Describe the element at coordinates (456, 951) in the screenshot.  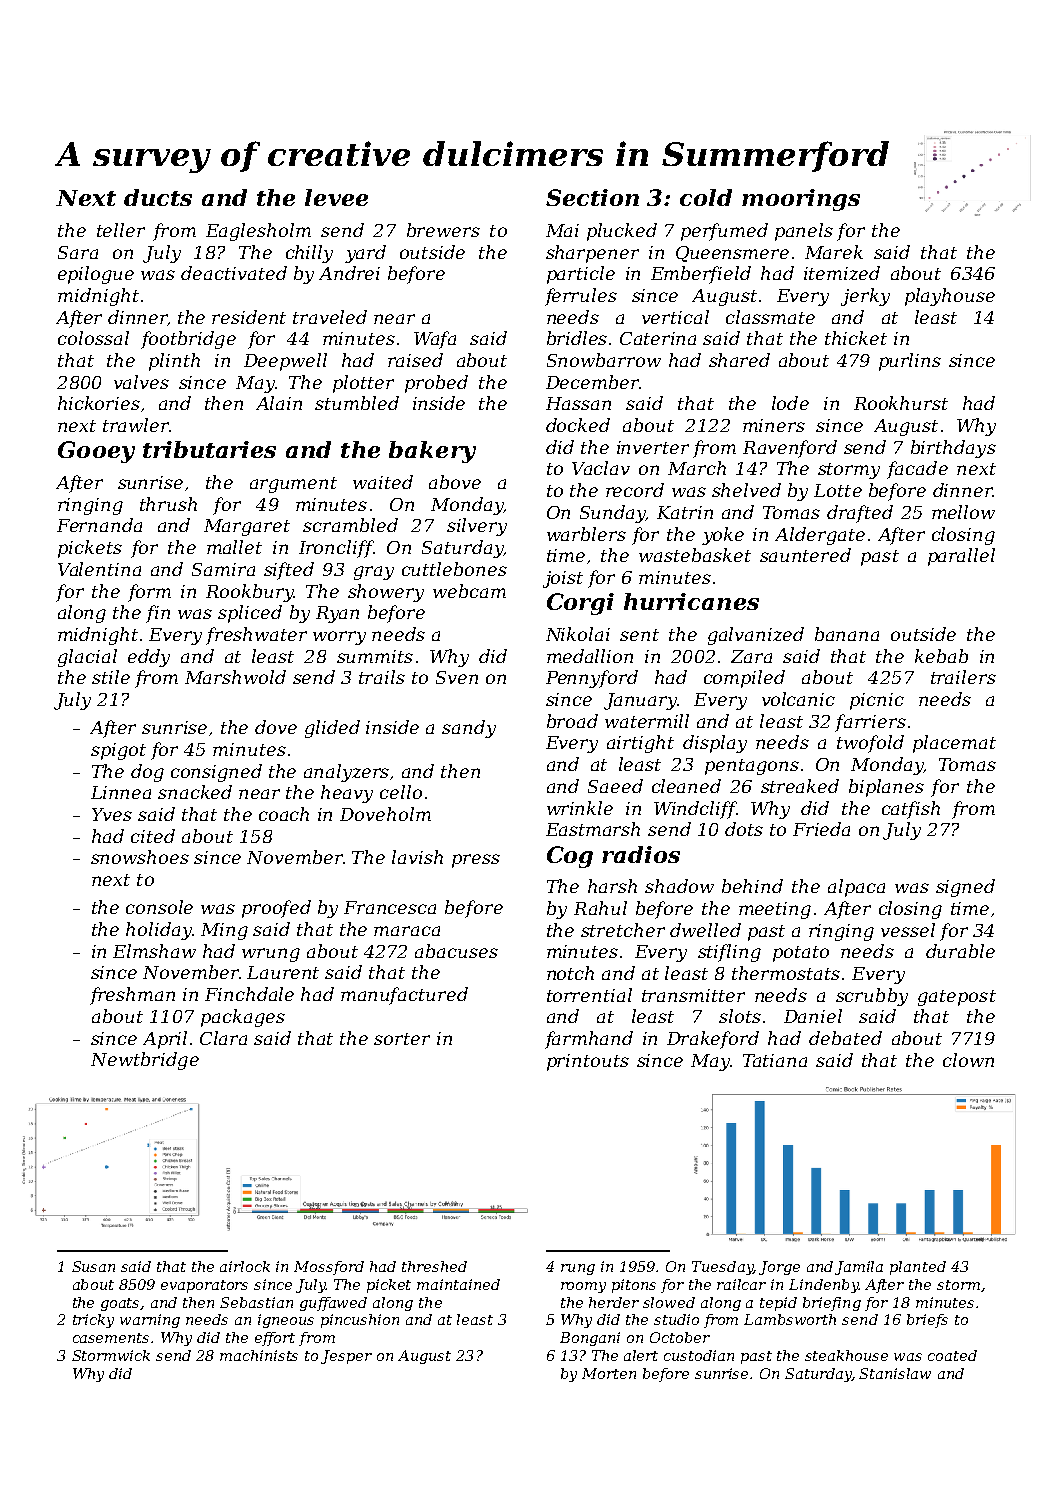
I see `abacuses` at that location.
